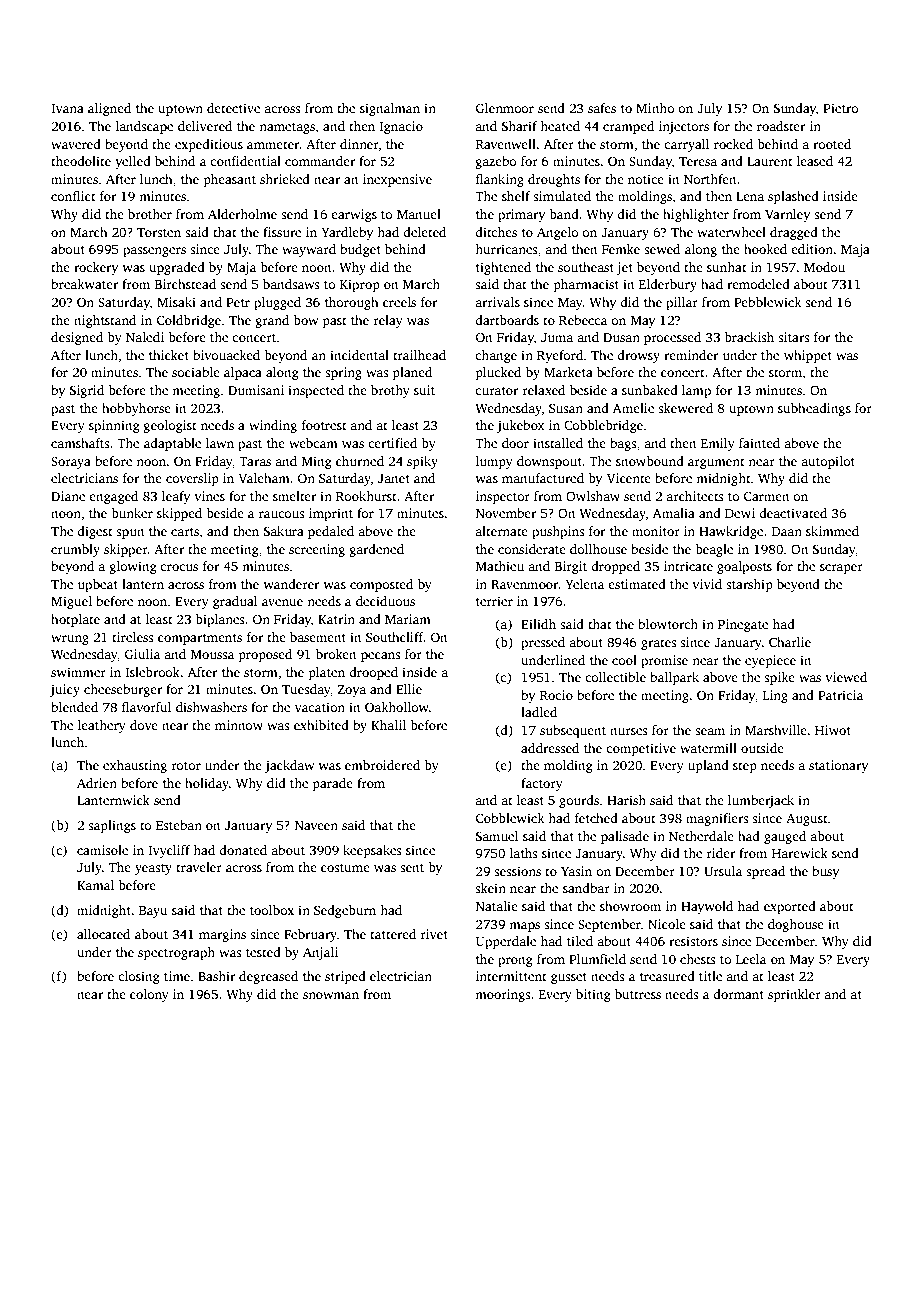  Describe the element at coordinates (794, 995) in the page. I see `sprinkler` at that location.
